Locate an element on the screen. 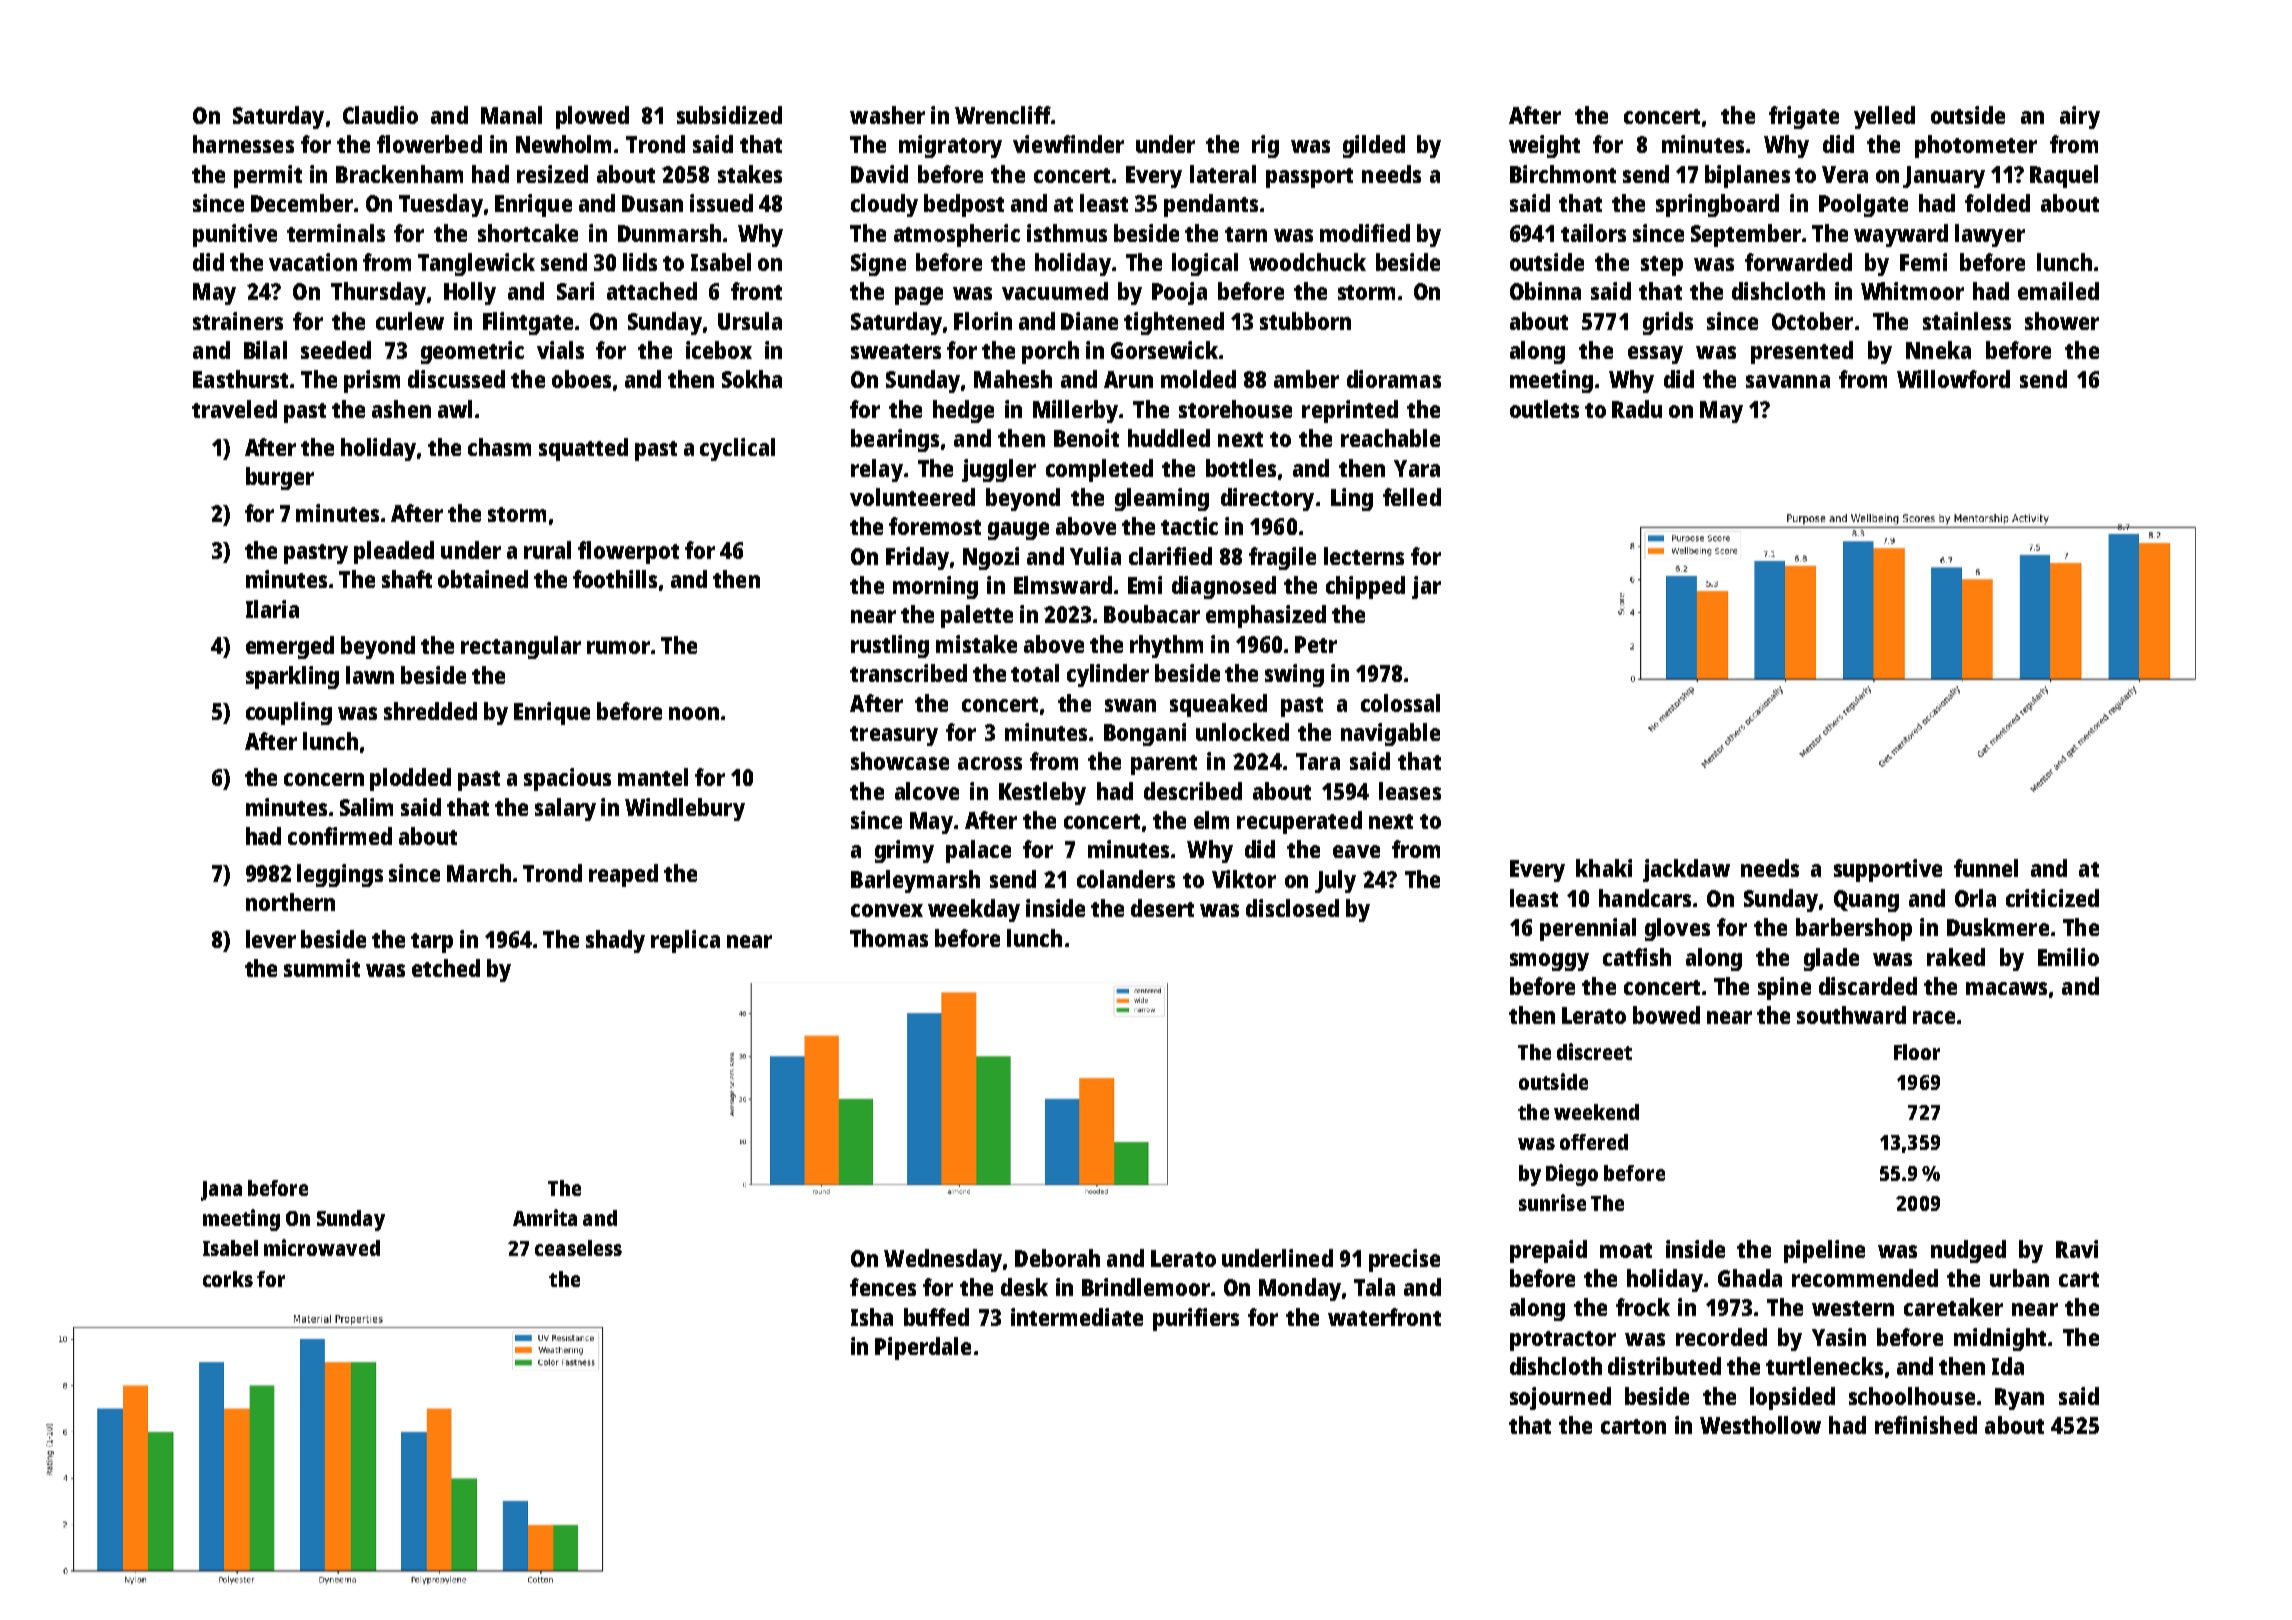 The width and height of the screenshot is (2292, 1620). corks is located at coordinates (228, 1279).
